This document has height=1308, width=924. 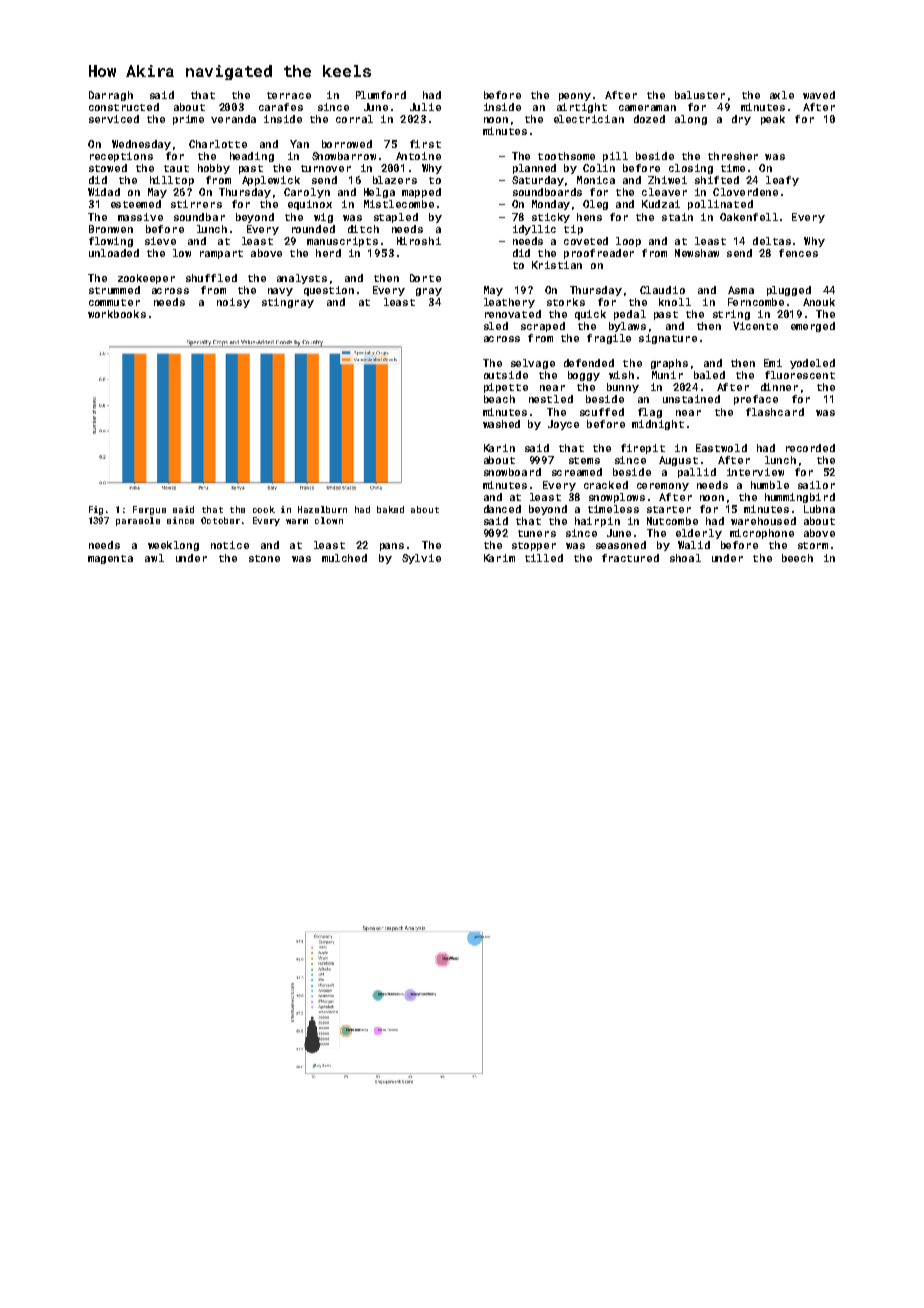 I want to click on workbooks, so click(x=117, y=314).
